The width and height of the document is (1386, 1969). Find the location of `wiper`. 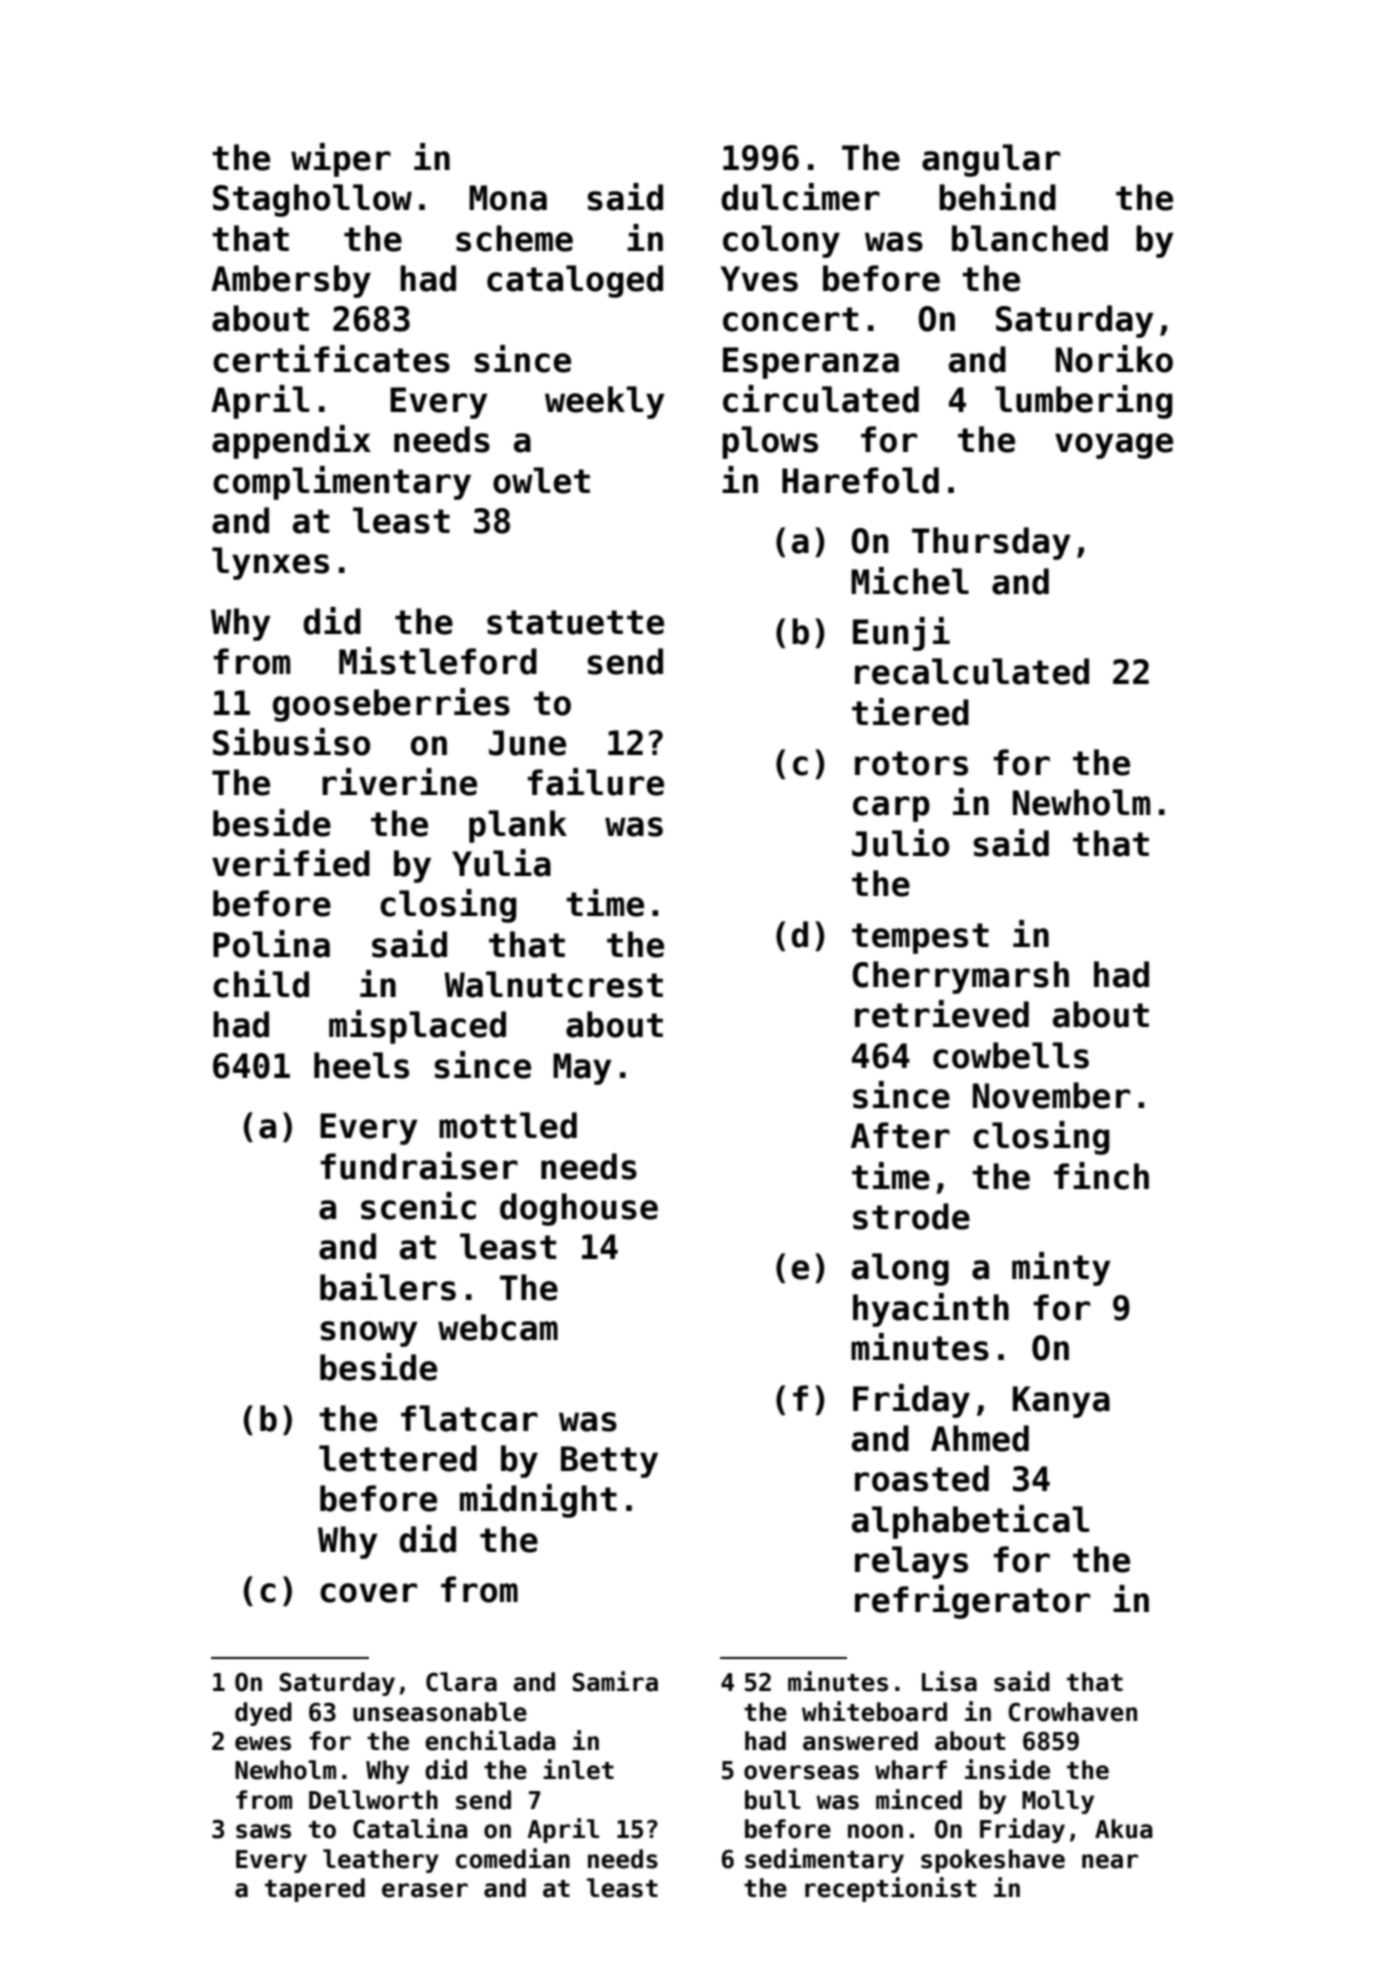

wiper is located at coordinates (341, 160).
